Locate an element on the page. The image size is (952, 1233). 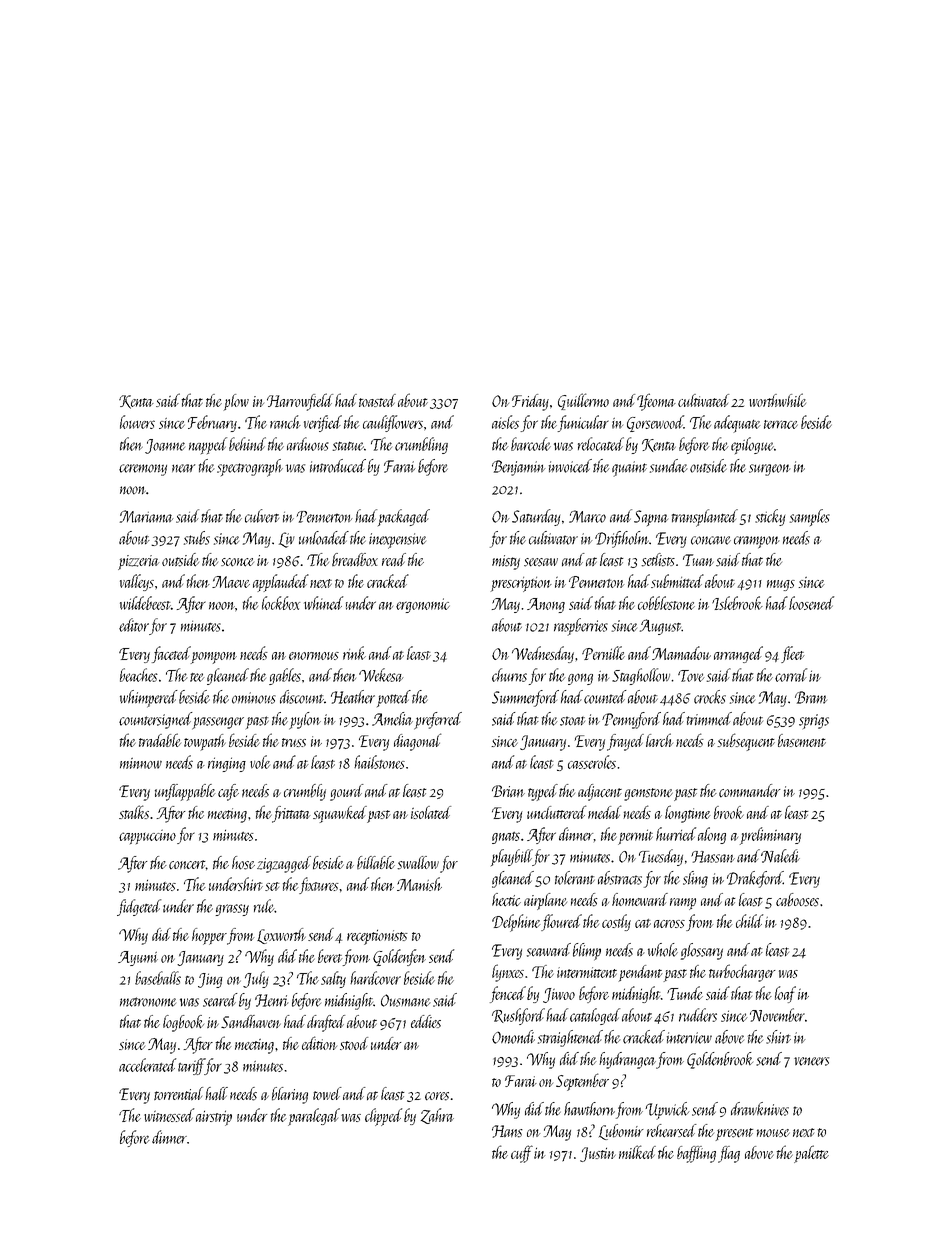
crocks is located at coordinates (710, 697).
